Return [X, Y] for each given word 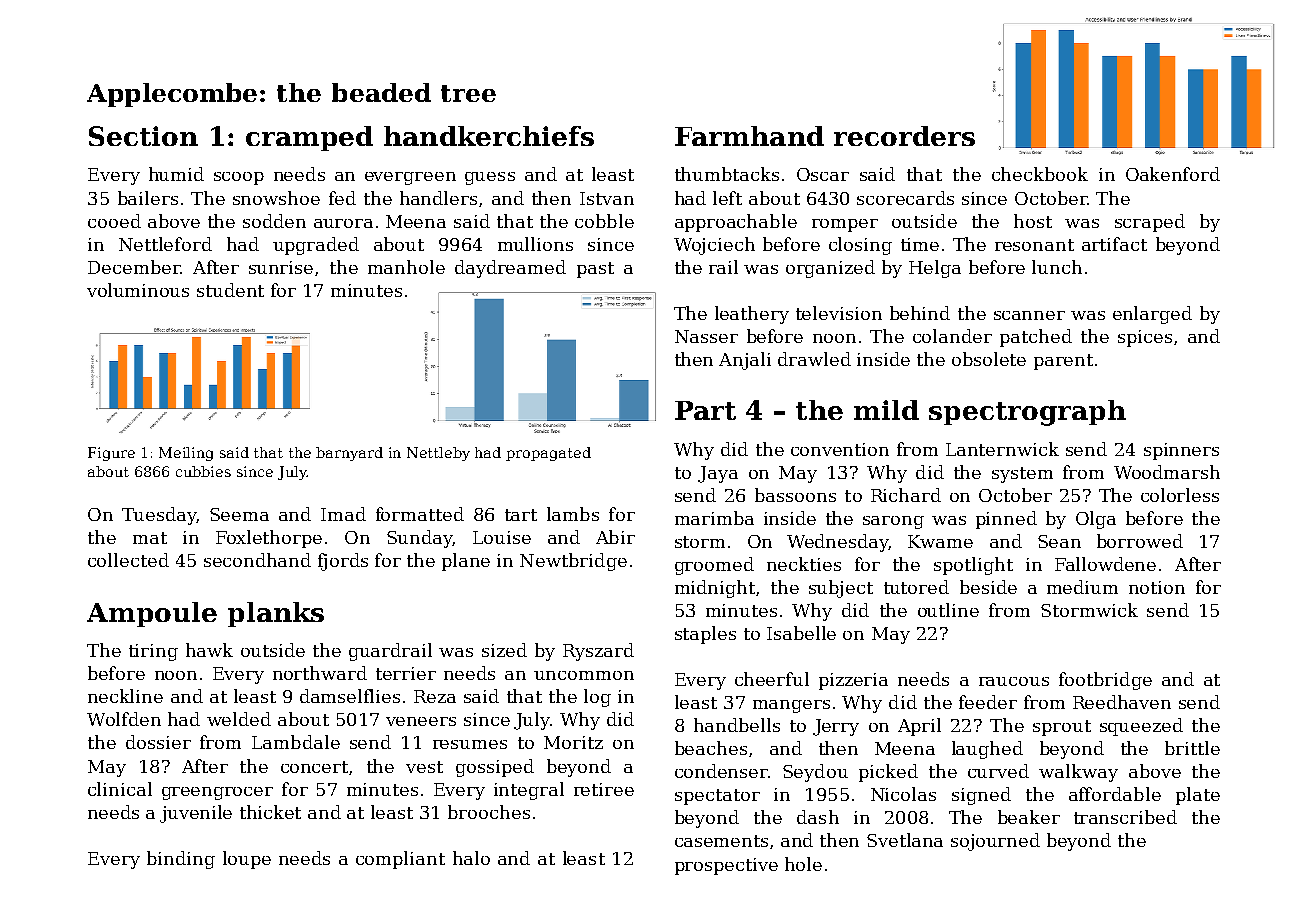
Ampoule [152, 614]
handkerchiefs [489, 136]
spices [1145, 338]
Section [143, 136]
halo [471, 858]
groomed [714, 566]
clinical [120, 789]
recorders [904, 136]
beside [988, 587]
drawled [814, 359]
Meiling [186, 454]
